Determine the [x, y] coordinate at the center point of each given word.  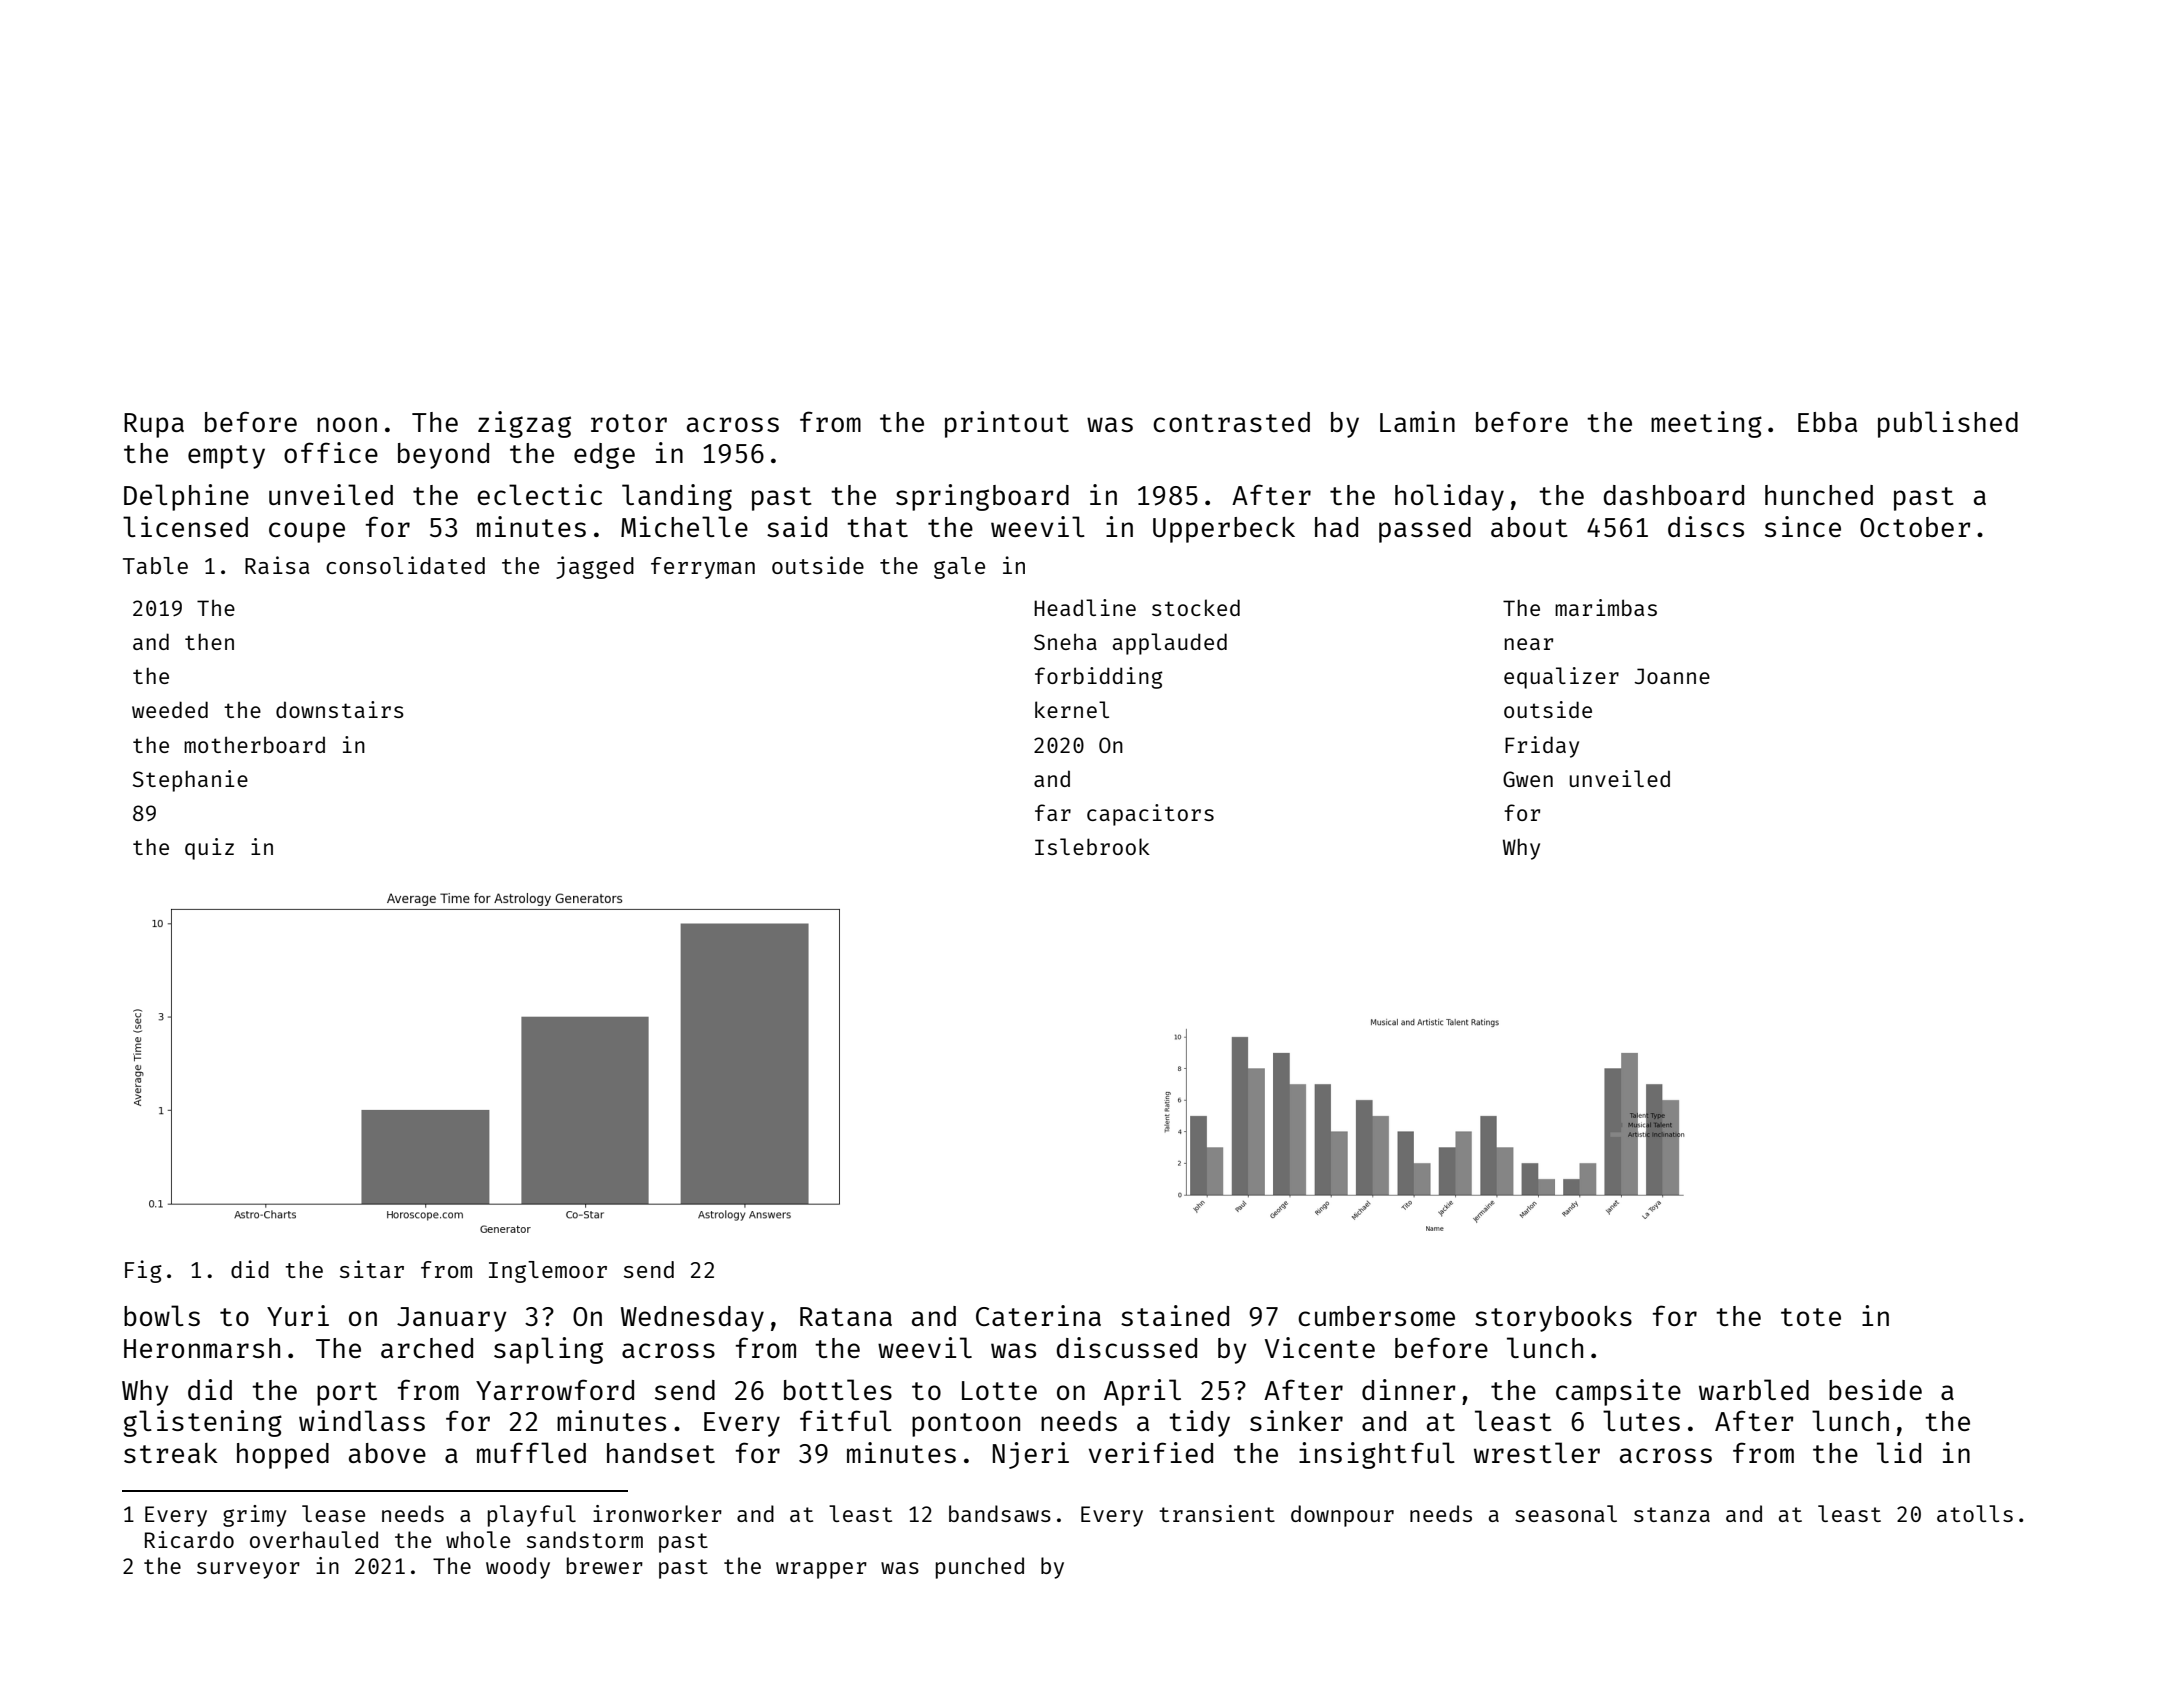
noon [347, 424]
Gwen [1528, 779]
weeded [170, 709]
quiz [209, 849]
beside [1875, 1389]
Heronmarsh [202, 1348]
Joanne [1672, 676]
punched [980, 1568]
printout [1007, 424]
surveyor [248, 1570]
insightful [1377, 1455]
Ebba [1827, 422]
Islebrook [1092, 846]
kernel [1072, 709]
